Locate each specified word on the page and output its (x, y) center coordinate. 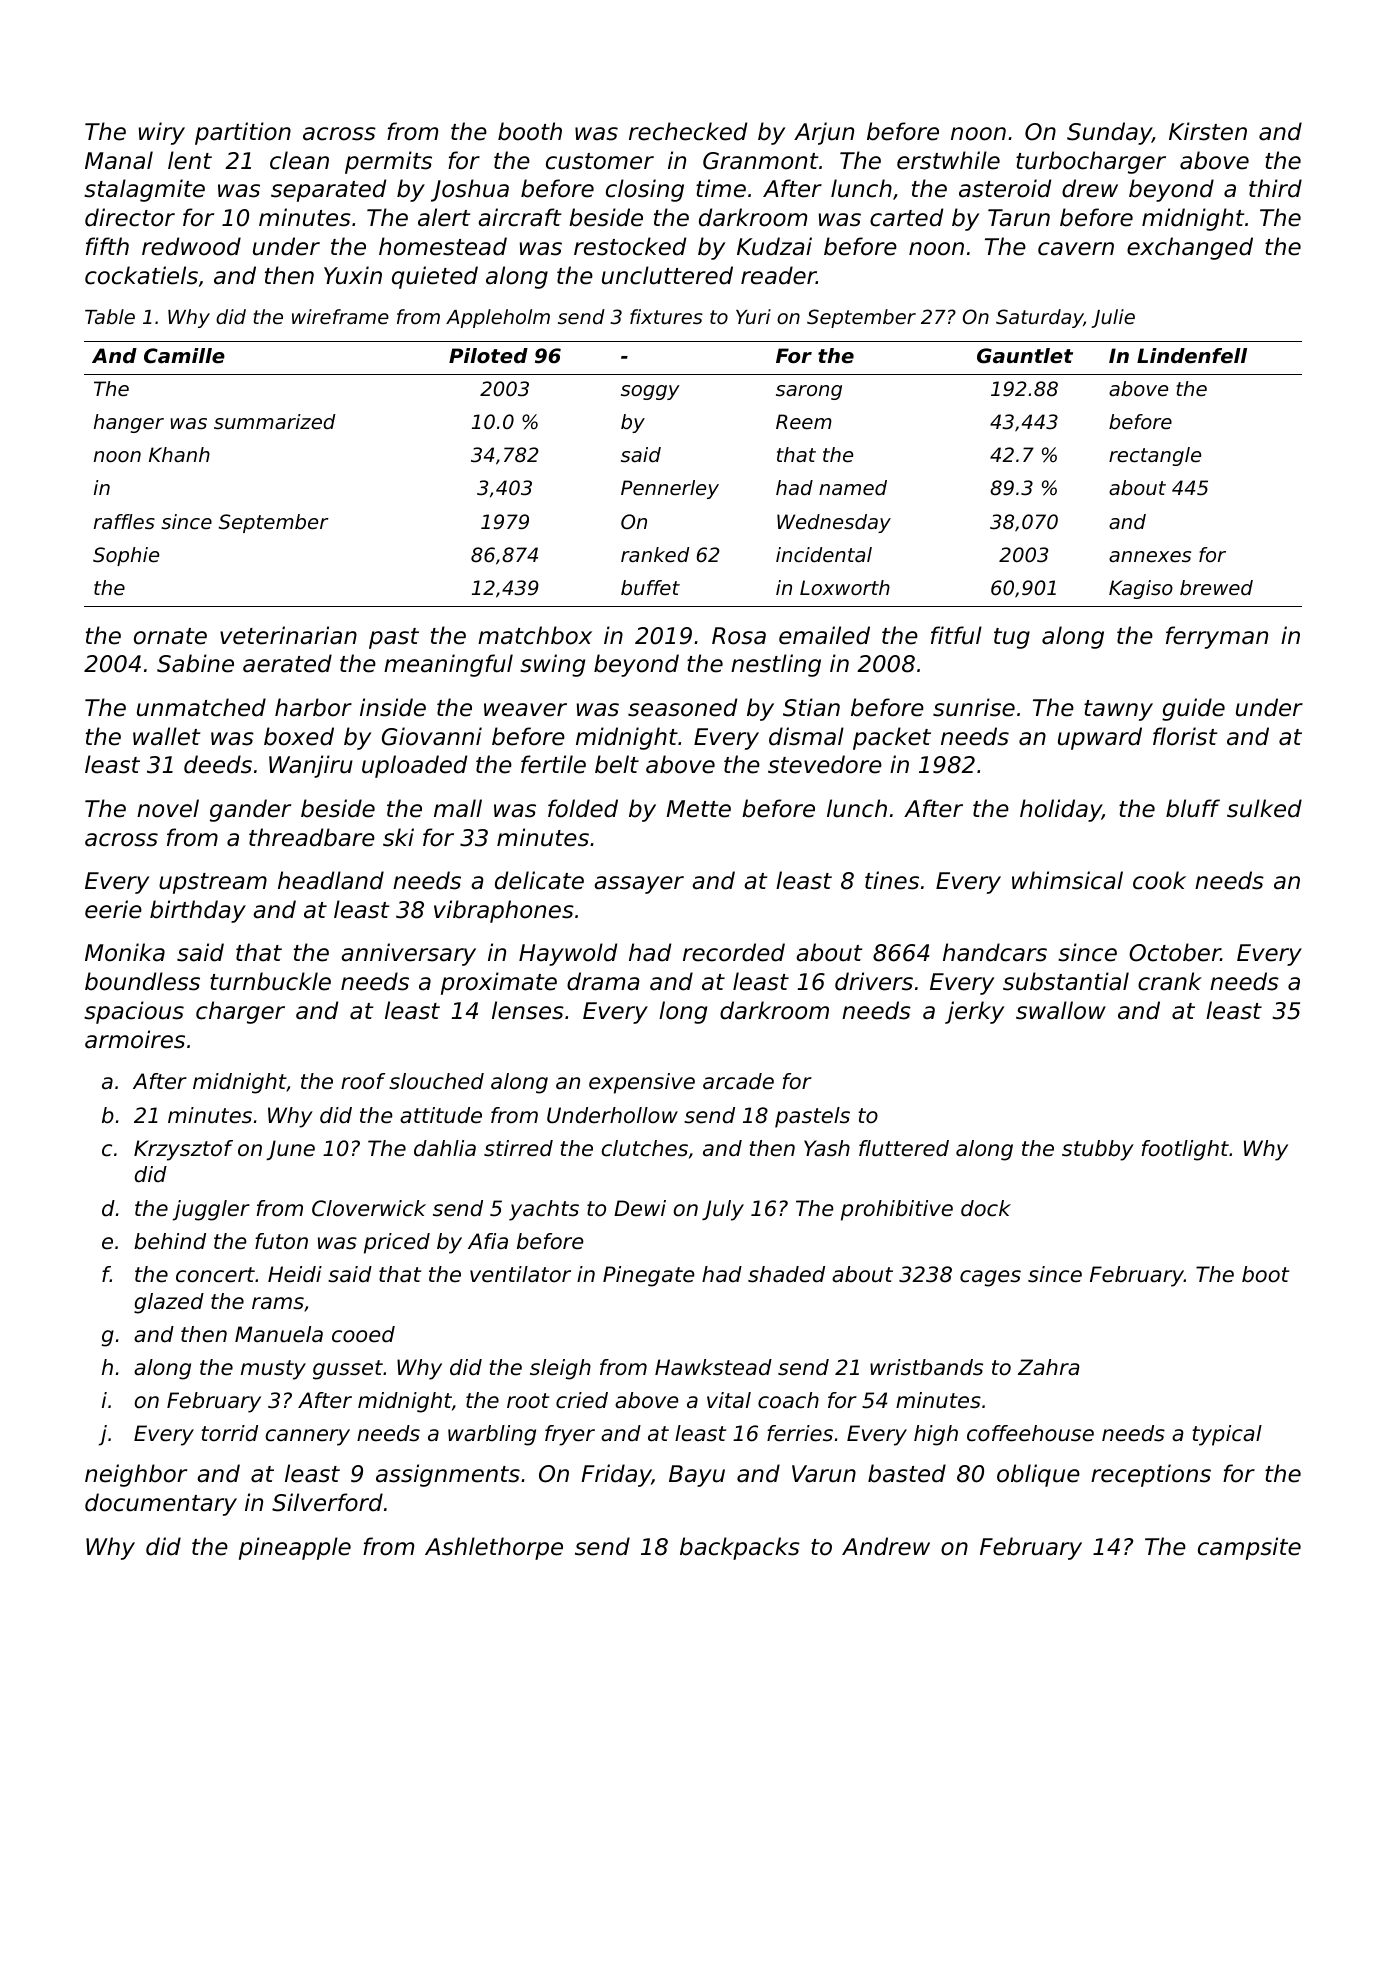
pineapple (295, 1548)
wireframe (340, 316)
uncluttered (667, 275)
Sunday (1109, 133)
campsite (1249, 1548)
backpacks (740, 1548)
